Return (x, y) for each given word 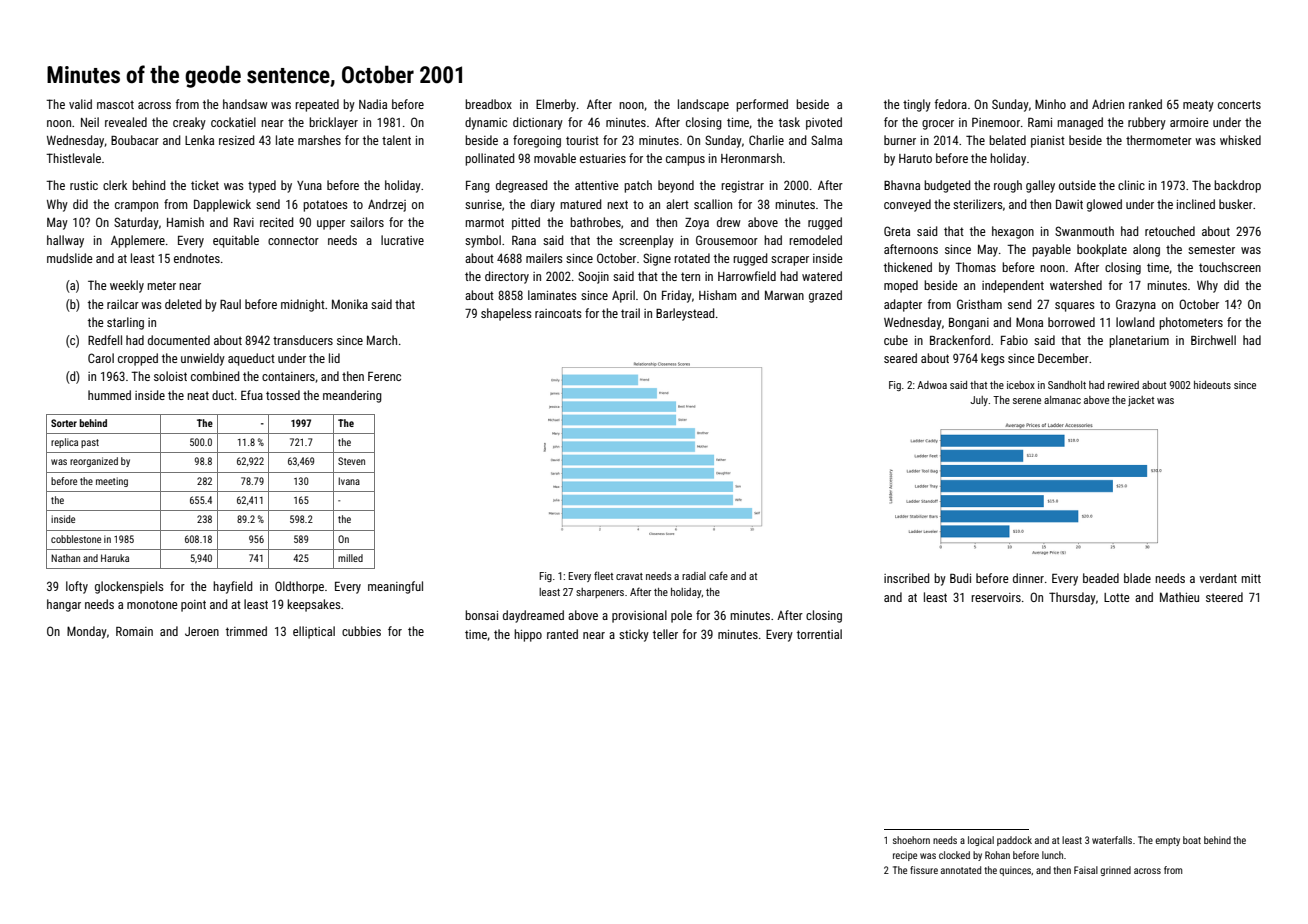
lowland (1135, 322)
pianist (1048, 142)
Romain (134, 631)
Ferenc (384, 376)
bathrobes (595, 222)
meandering (352, 396)
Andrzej (387, 205)
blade (1137, 578)
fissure (924, 870)
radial (694, 576)
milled (350, 558)
